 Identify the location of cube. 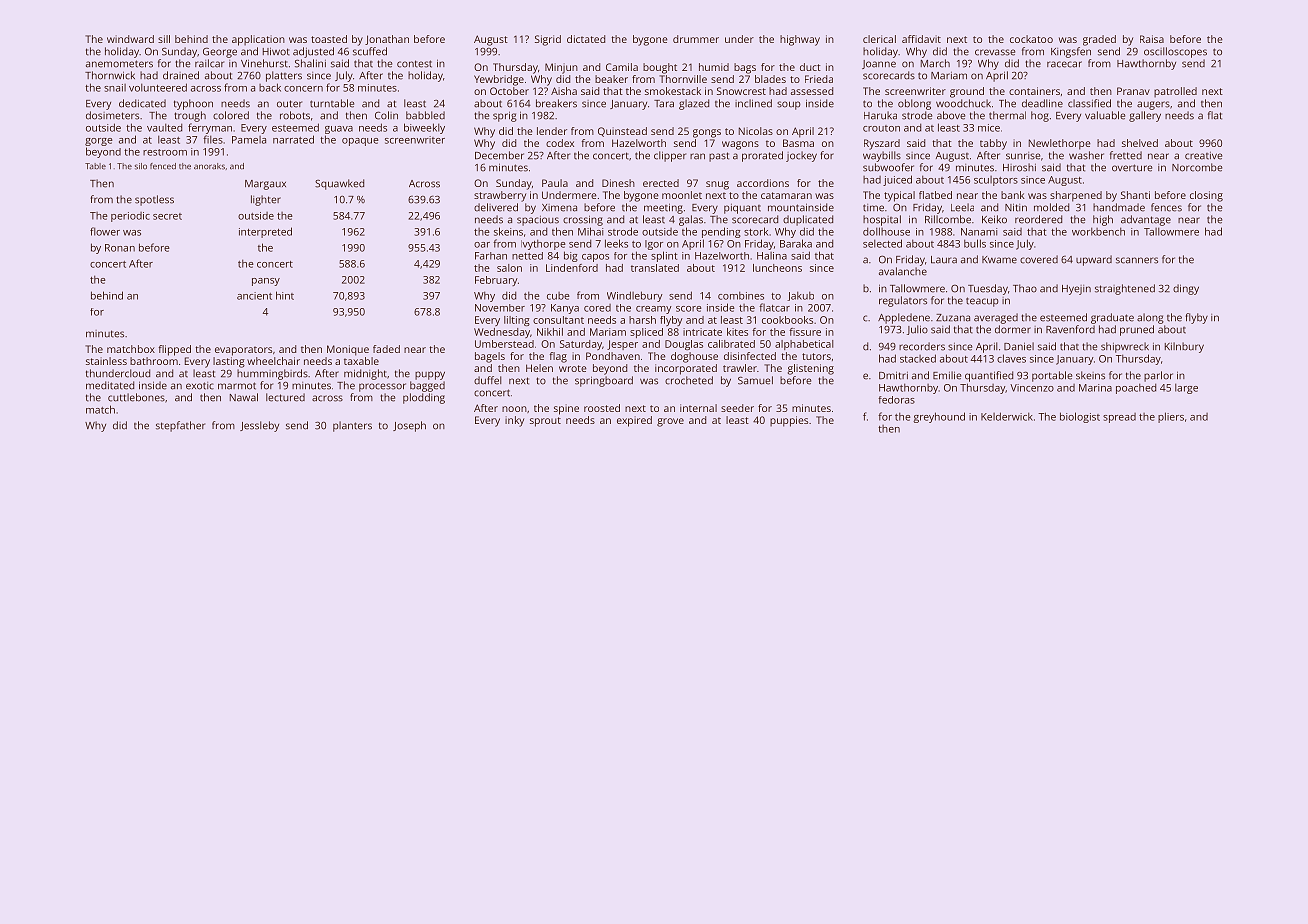
(558, 296).
